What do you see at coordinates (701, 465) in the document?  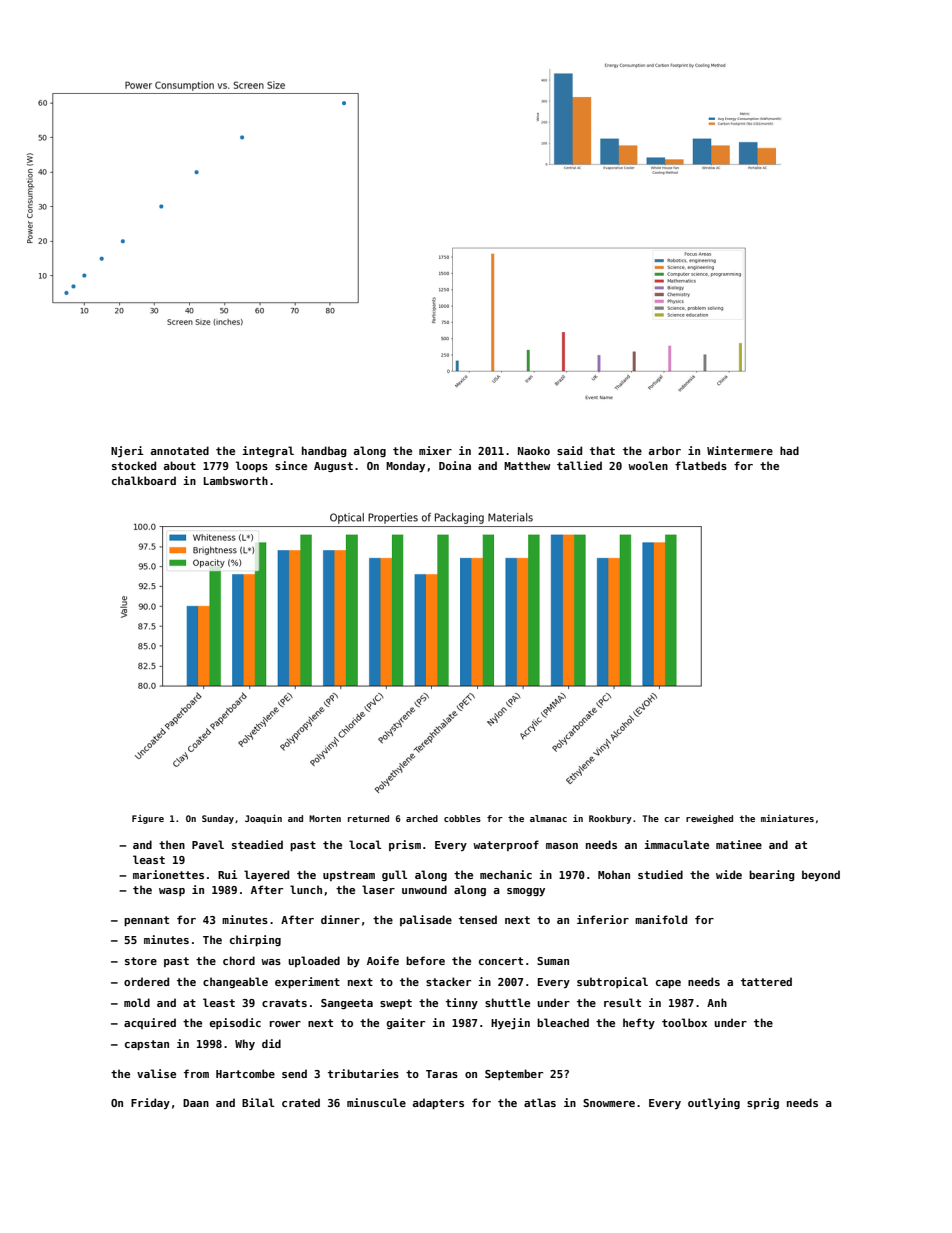 I see `flatbeds` at bounding box center [701, 465].
